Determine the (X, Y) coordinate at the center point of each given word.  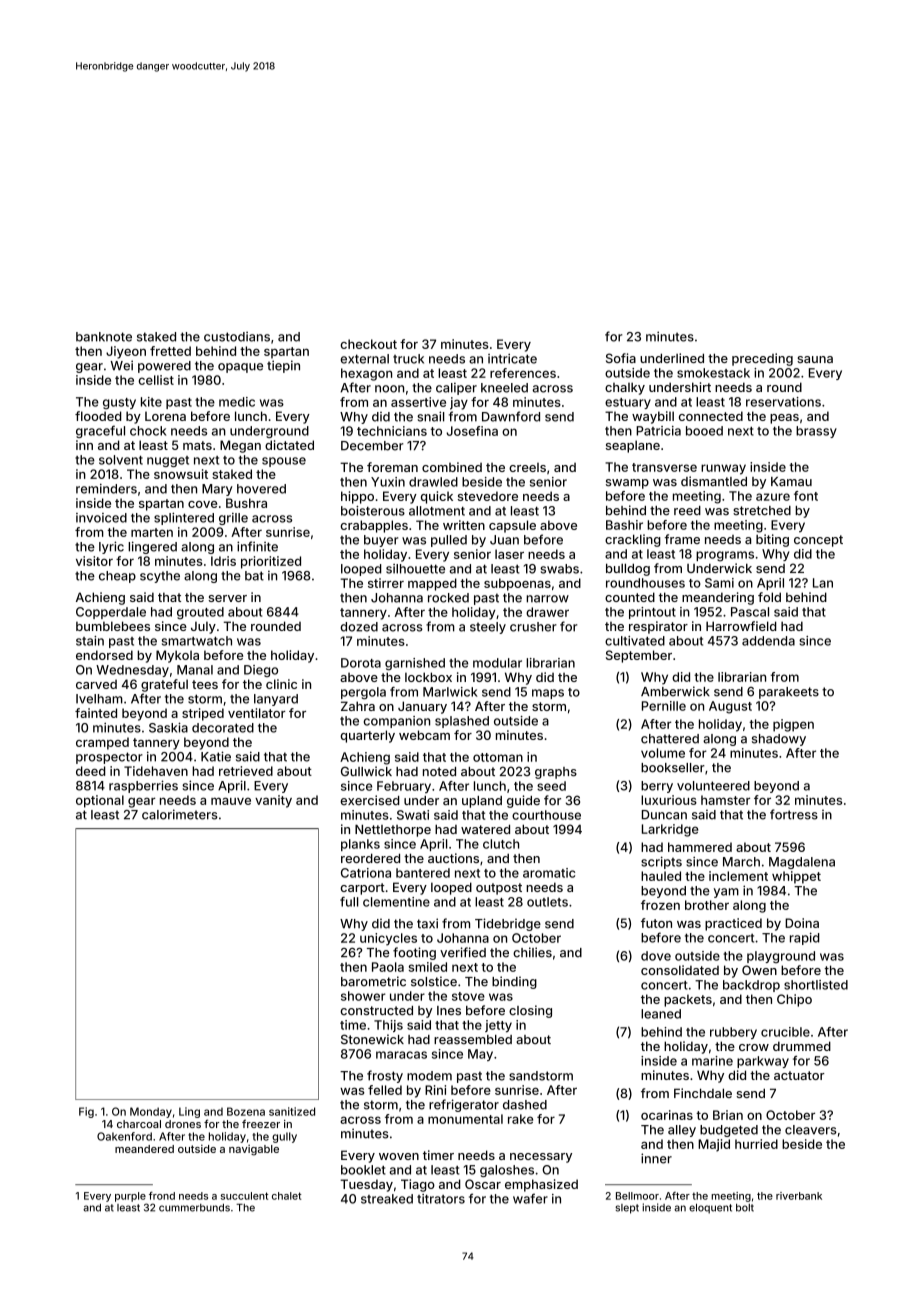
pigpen (793, 725)
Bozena (246, 1111)
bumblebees (113, 626)
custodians (237, 337)
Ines (449, 1011)
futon (656, 923)
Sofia (621, 358)
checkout (368, 344)
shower (363, 996)
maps (548, 694)
